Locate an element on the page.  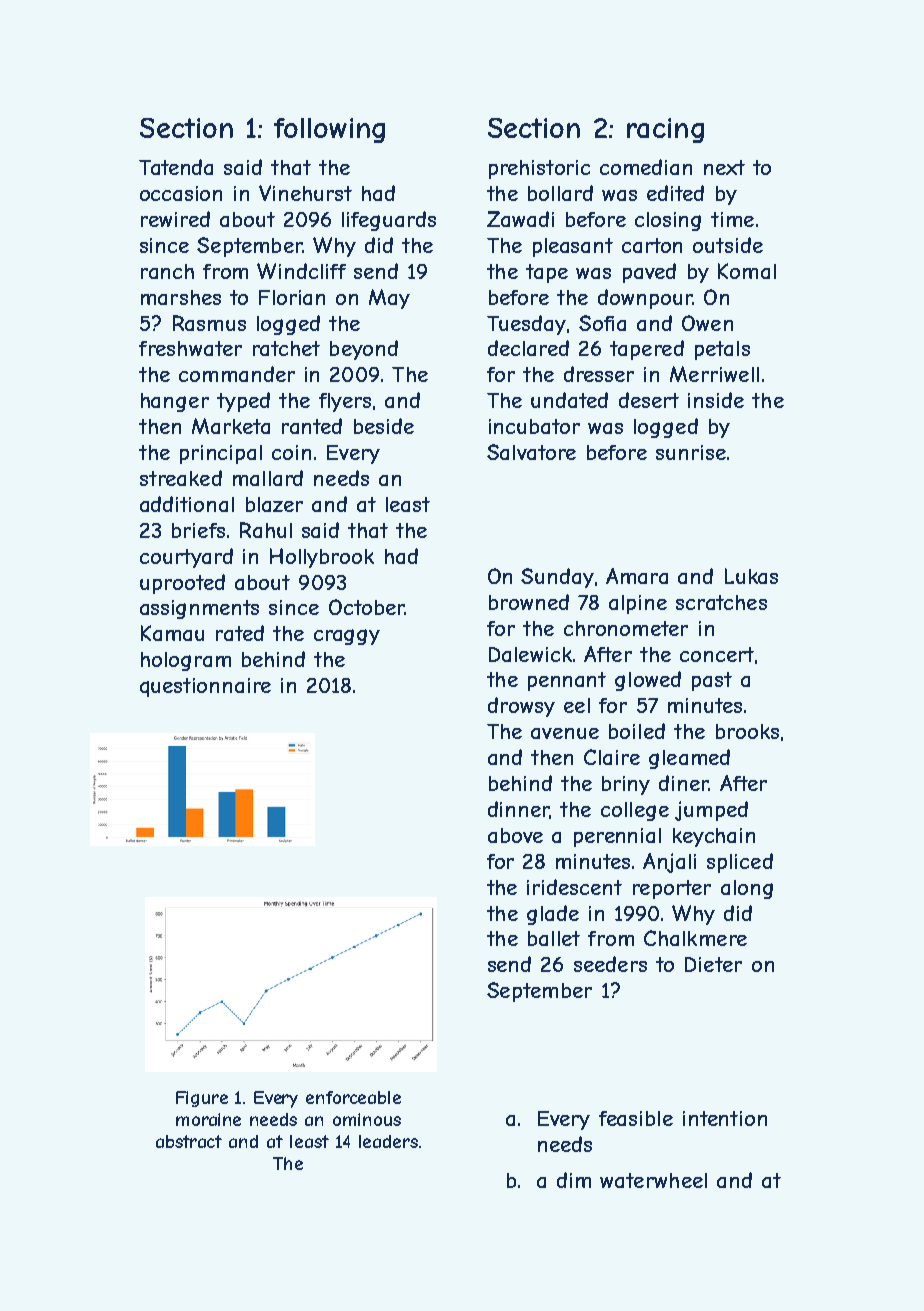
abstract is located at coordinates (189, 1141).
